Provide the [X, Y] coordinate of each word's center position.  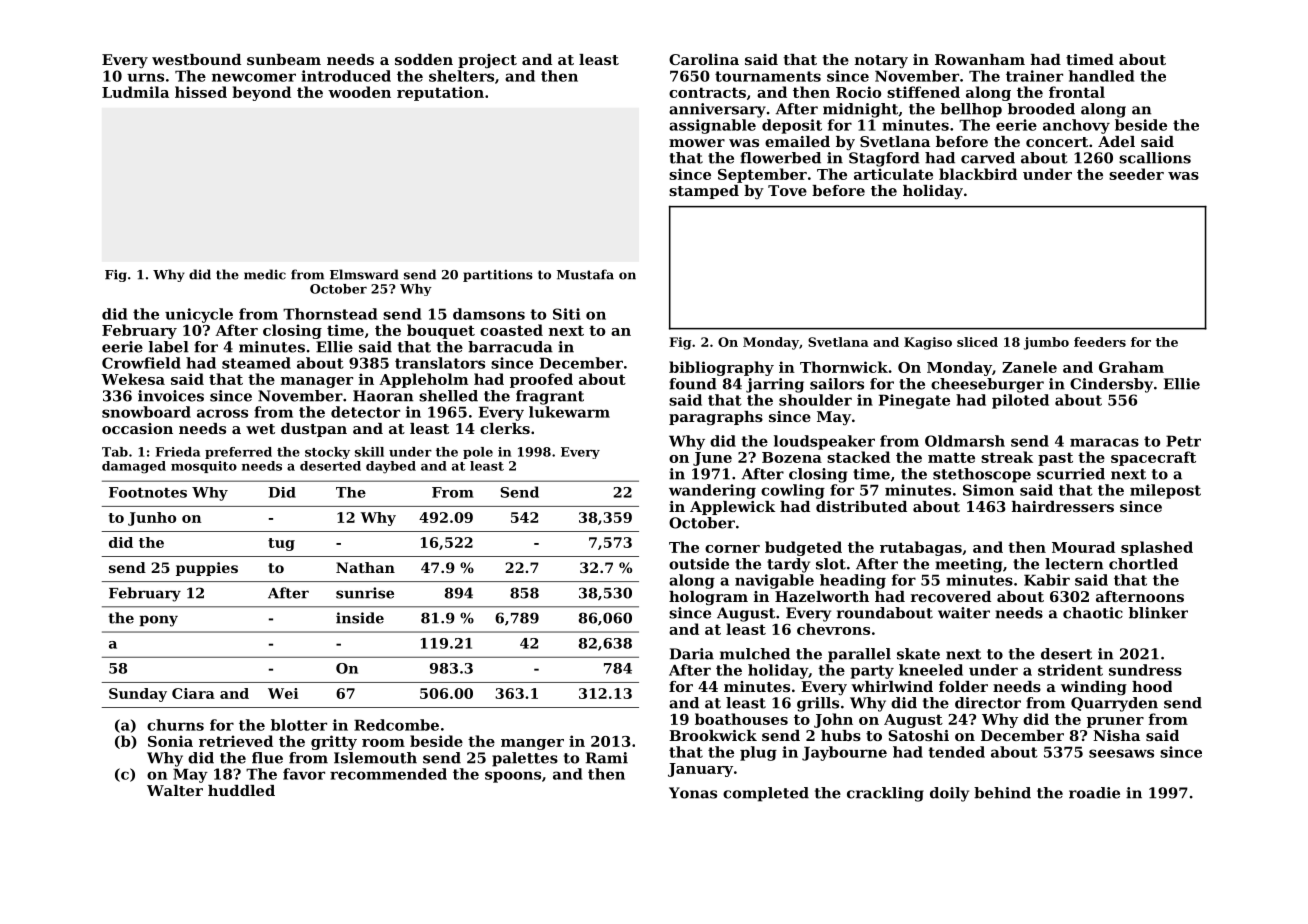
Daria [692, 654]
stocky [327, 453]
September [762, 175]
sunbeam [284, 59]
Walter [175, 790]
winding [1094, 688]
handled [1101, 76]
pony [158, 621]
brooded [1041, 109]
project [487, 61]
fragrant [550, 397]
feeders [1100, 342]
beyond [261, 93]
